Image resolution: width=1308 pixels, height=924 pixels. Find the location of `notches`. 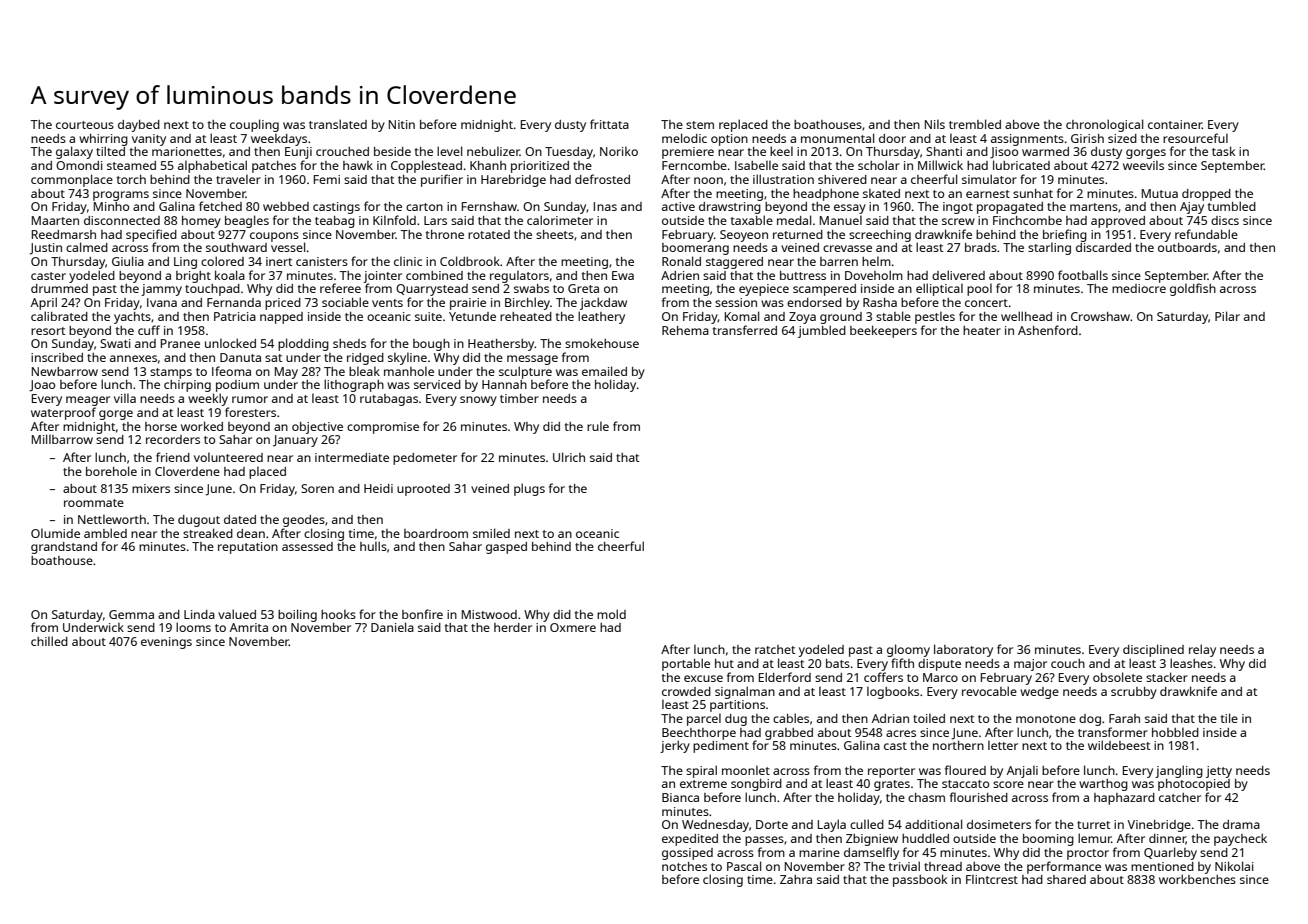

notches is located at coordinates (684, 866).
